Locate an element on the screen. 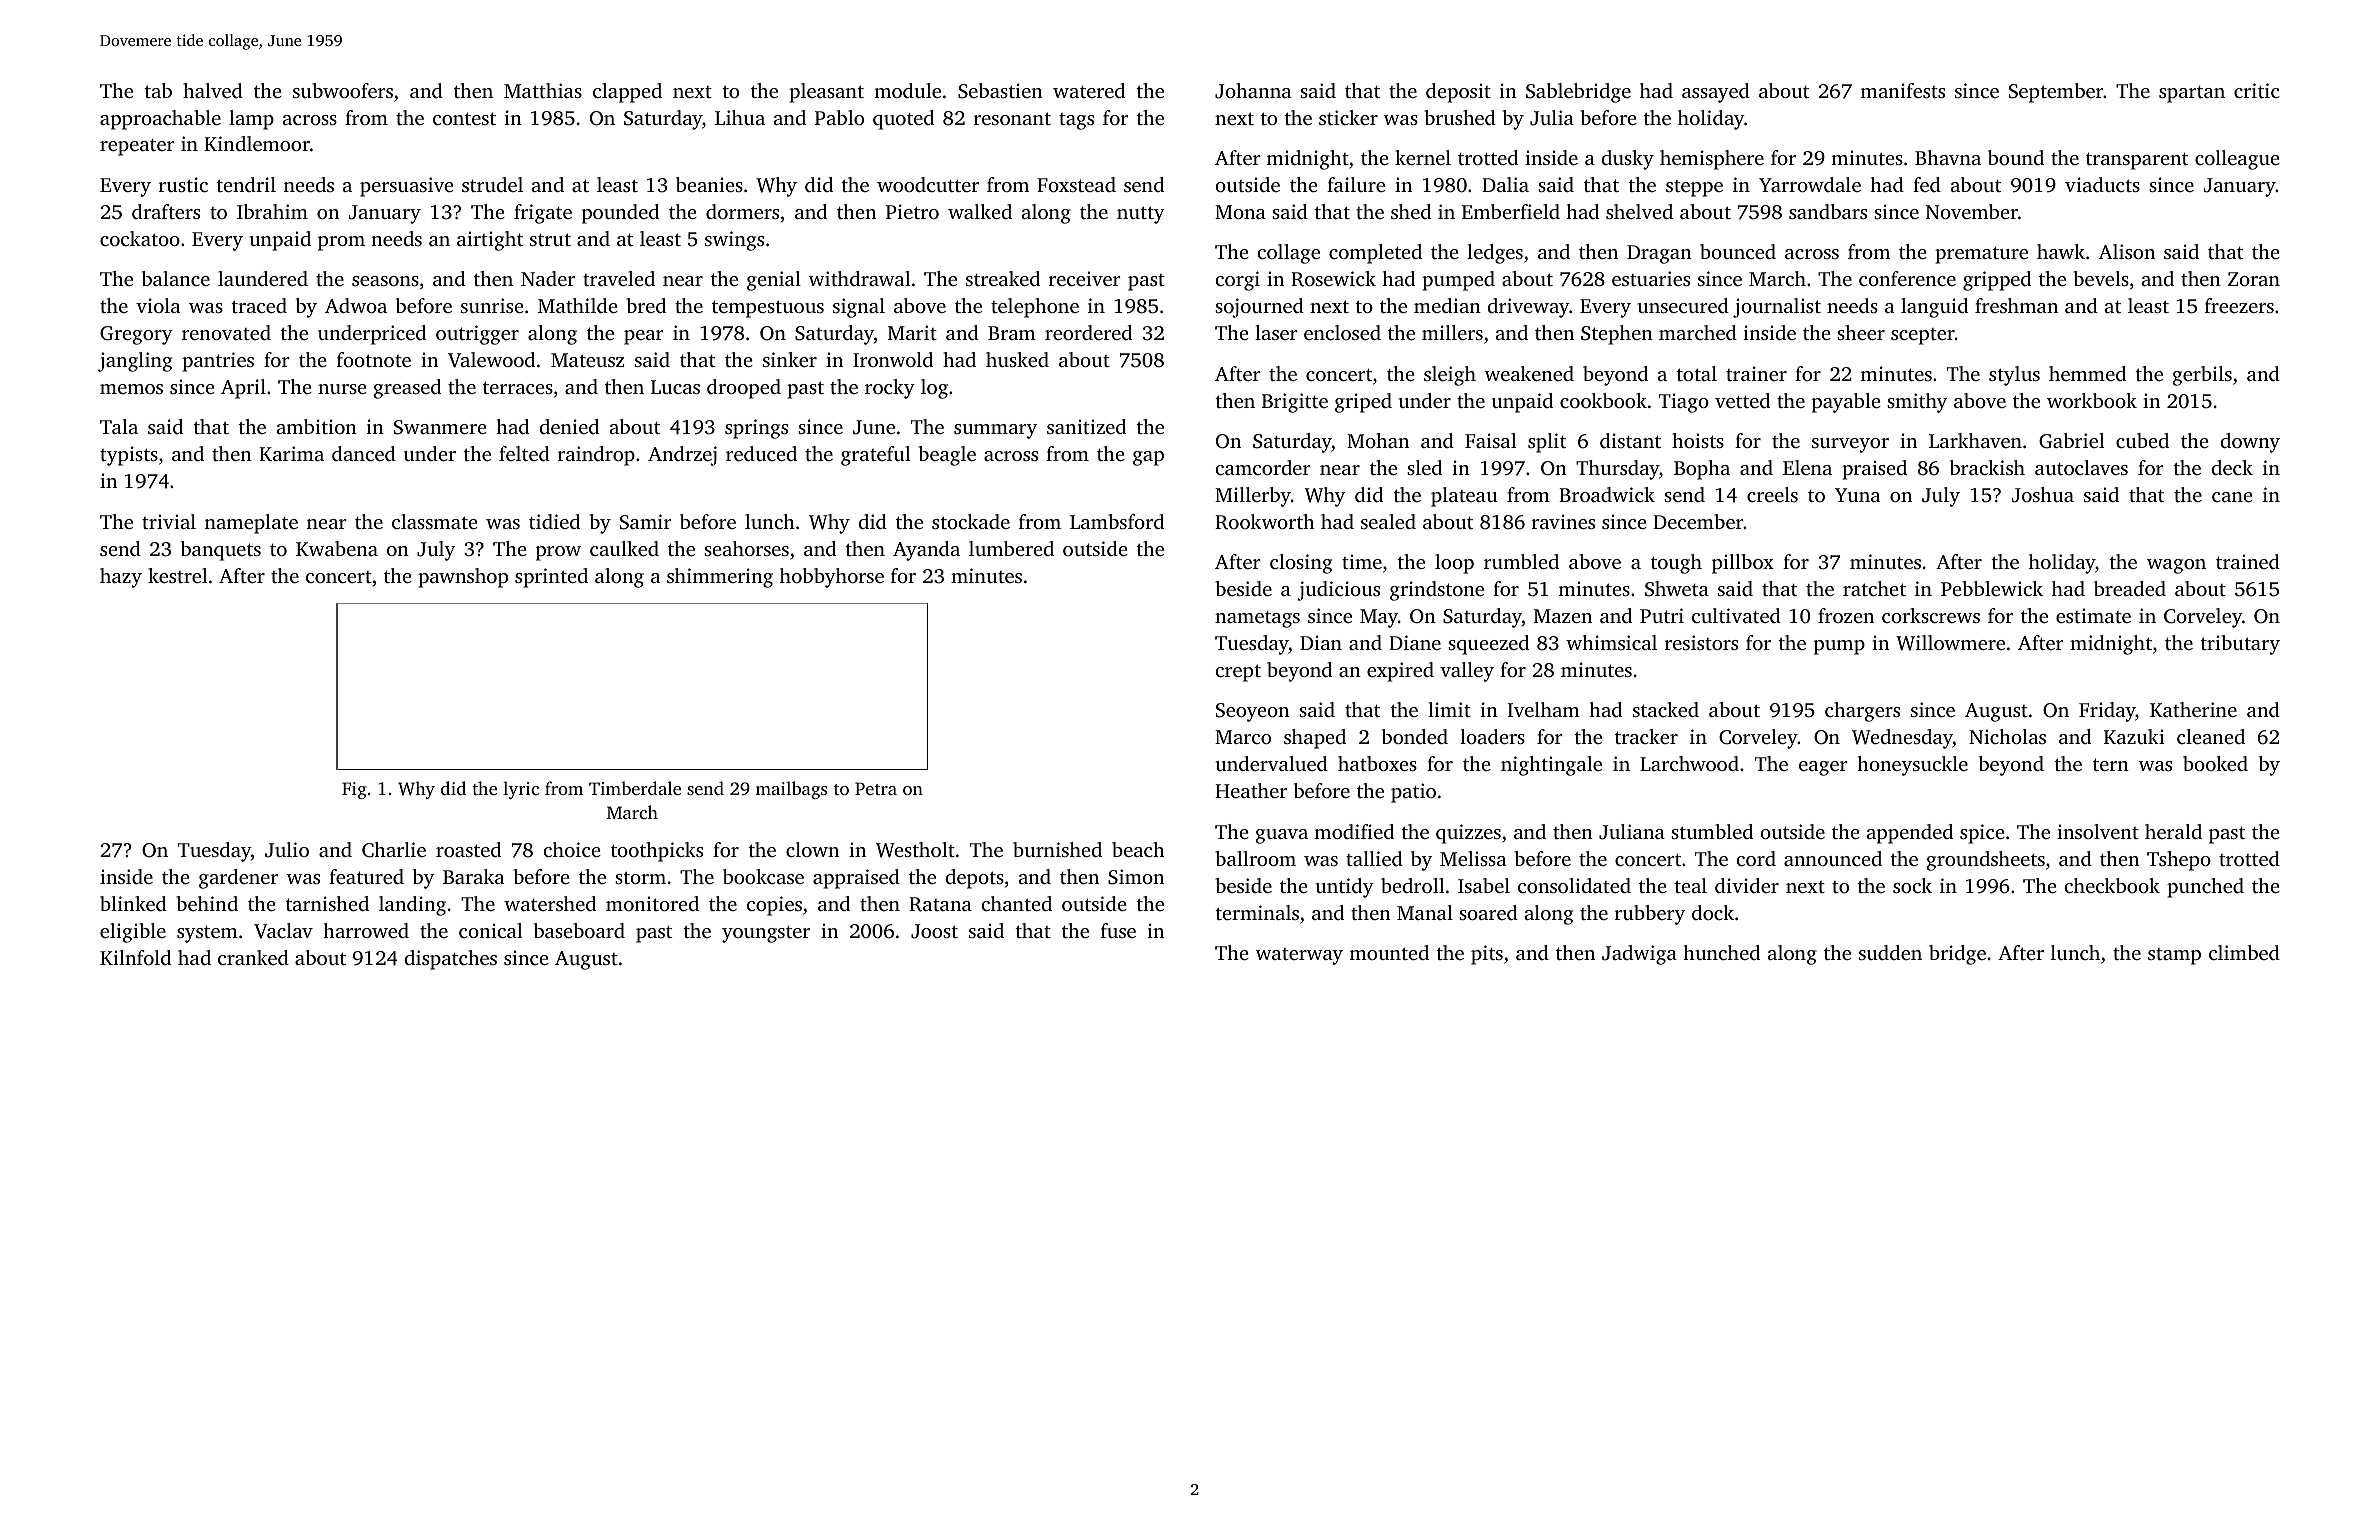  sticker is located at coordinates (1348, 117).
